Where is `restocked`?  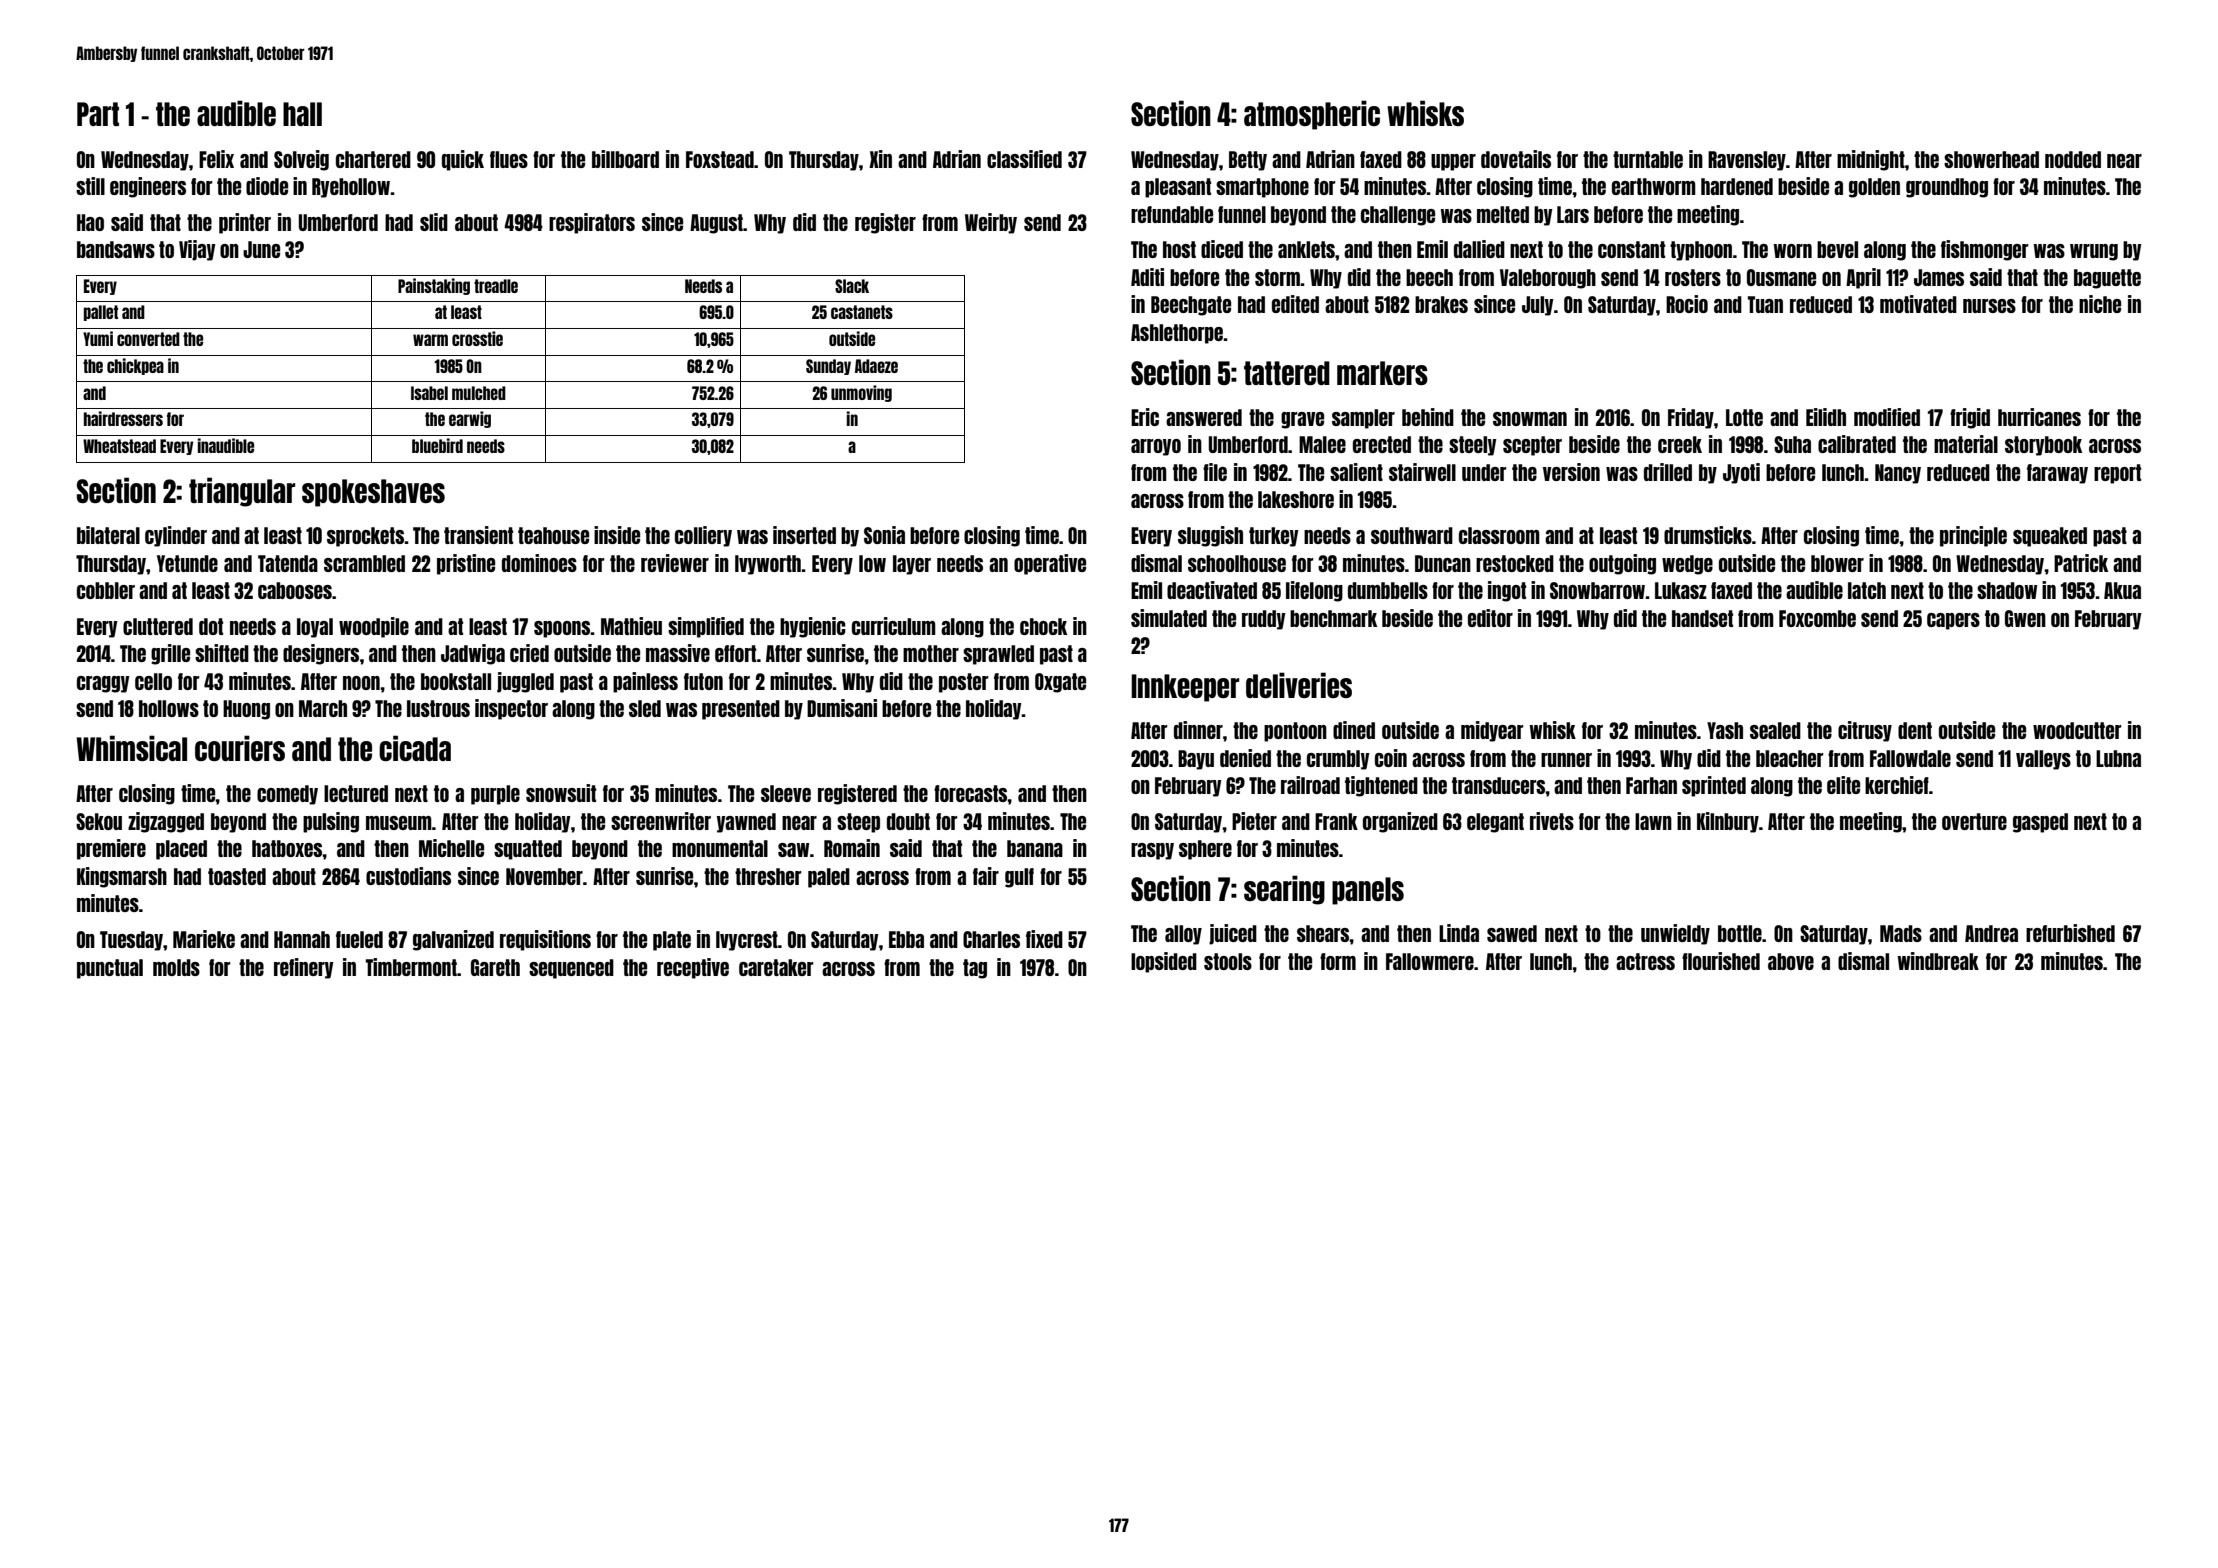 restocked is located at coordinates (1515, 563).
